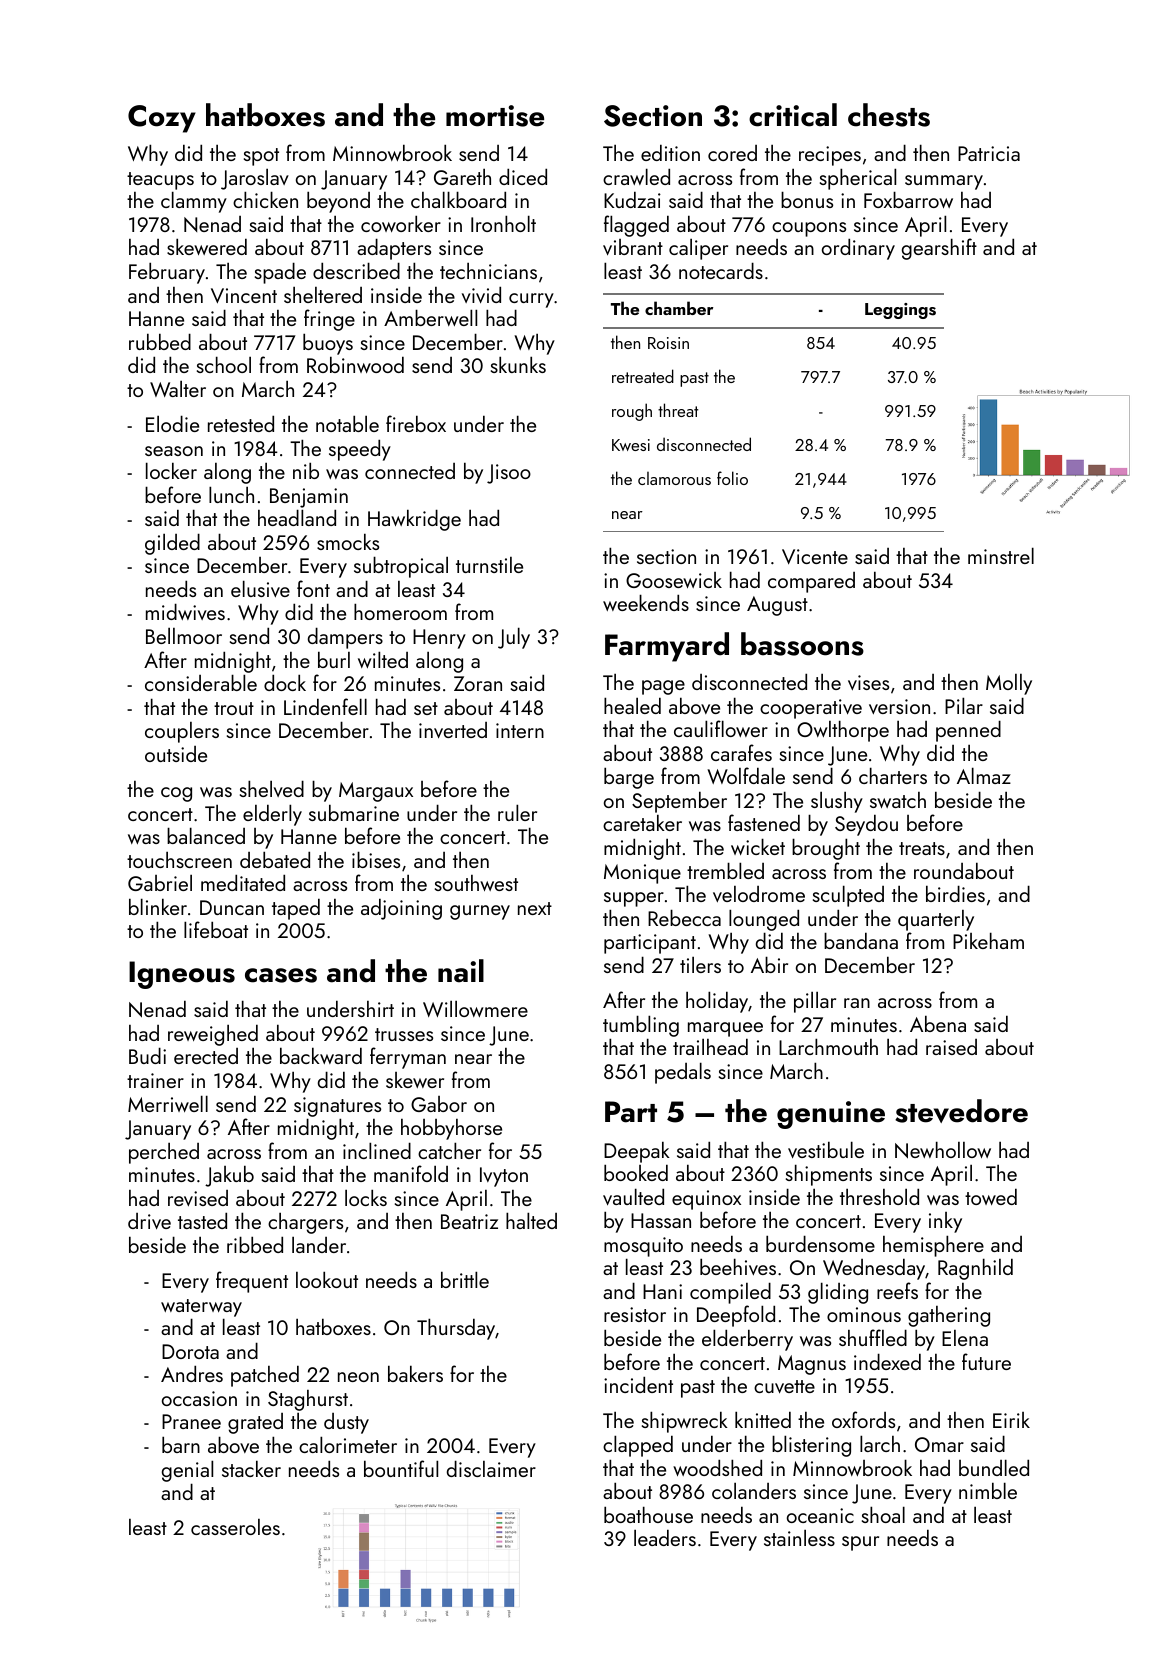 The width and height of the document is (1165, 1654). Describe the element at coordinates (631, 445) in the document. I see `Kwesi` at that location.
